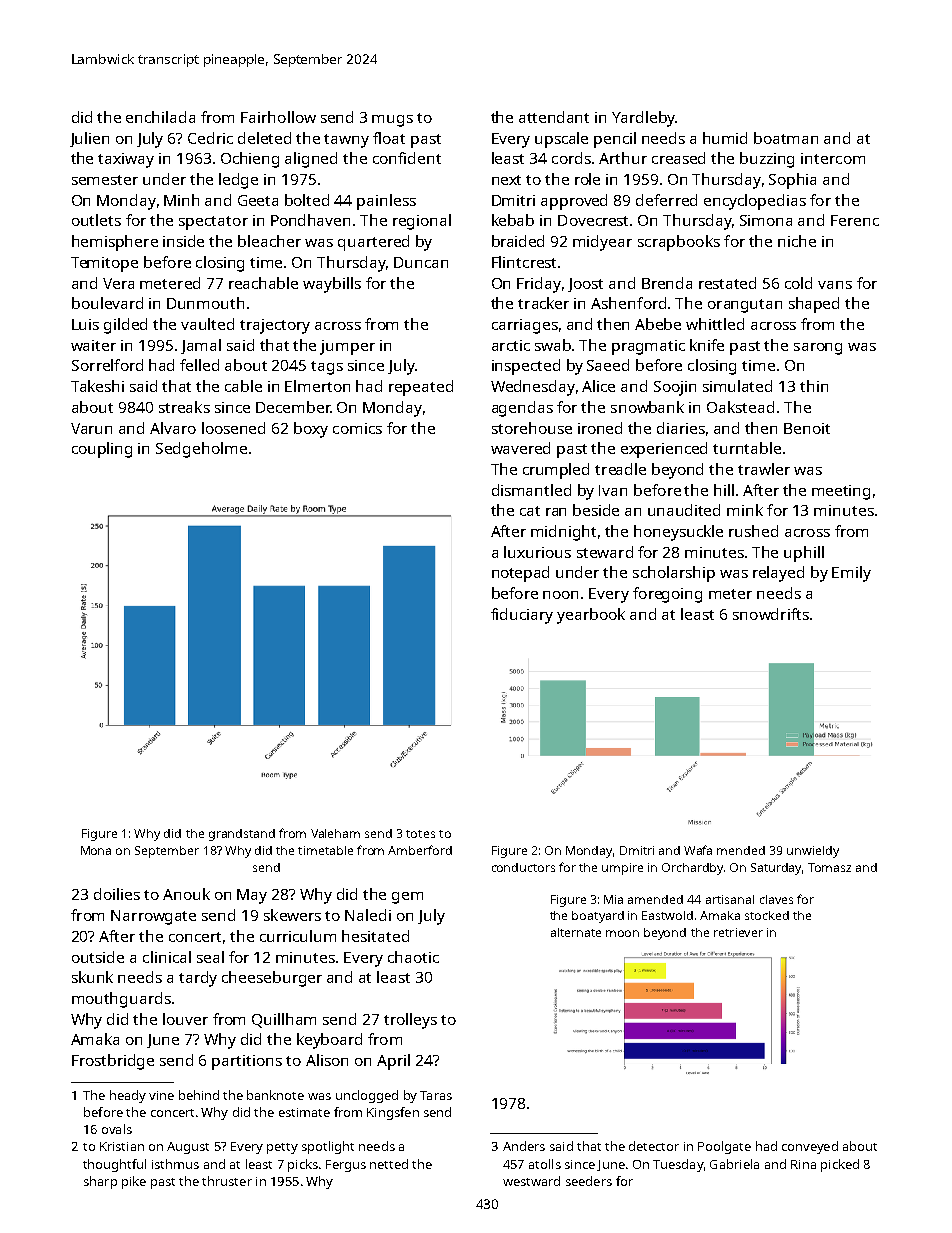 This screenshot has width=952, height=1233. I want to click on doilies, so click(117, 894).
